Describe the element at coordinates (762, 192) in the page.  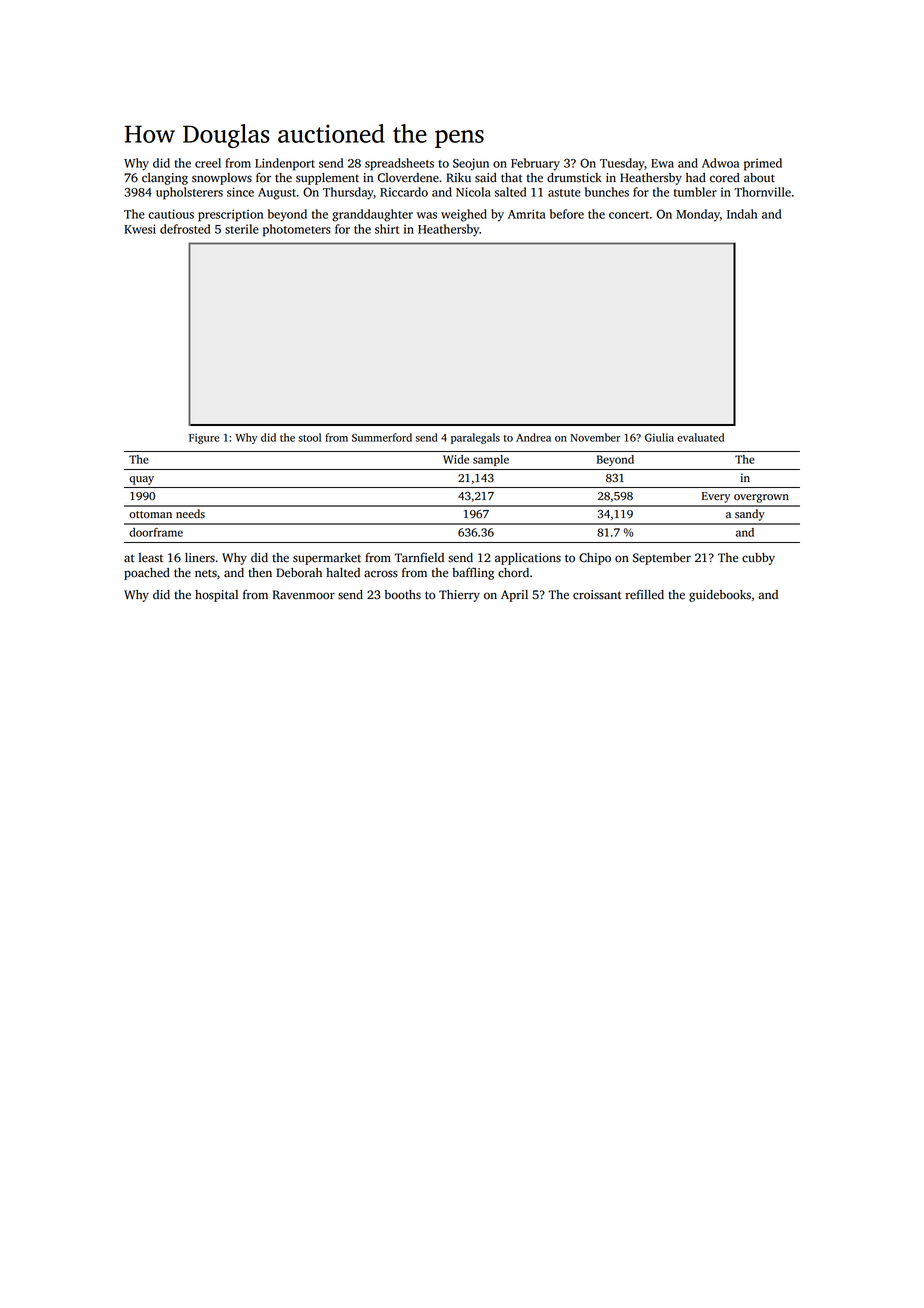
I see `Thornville` at that location.
